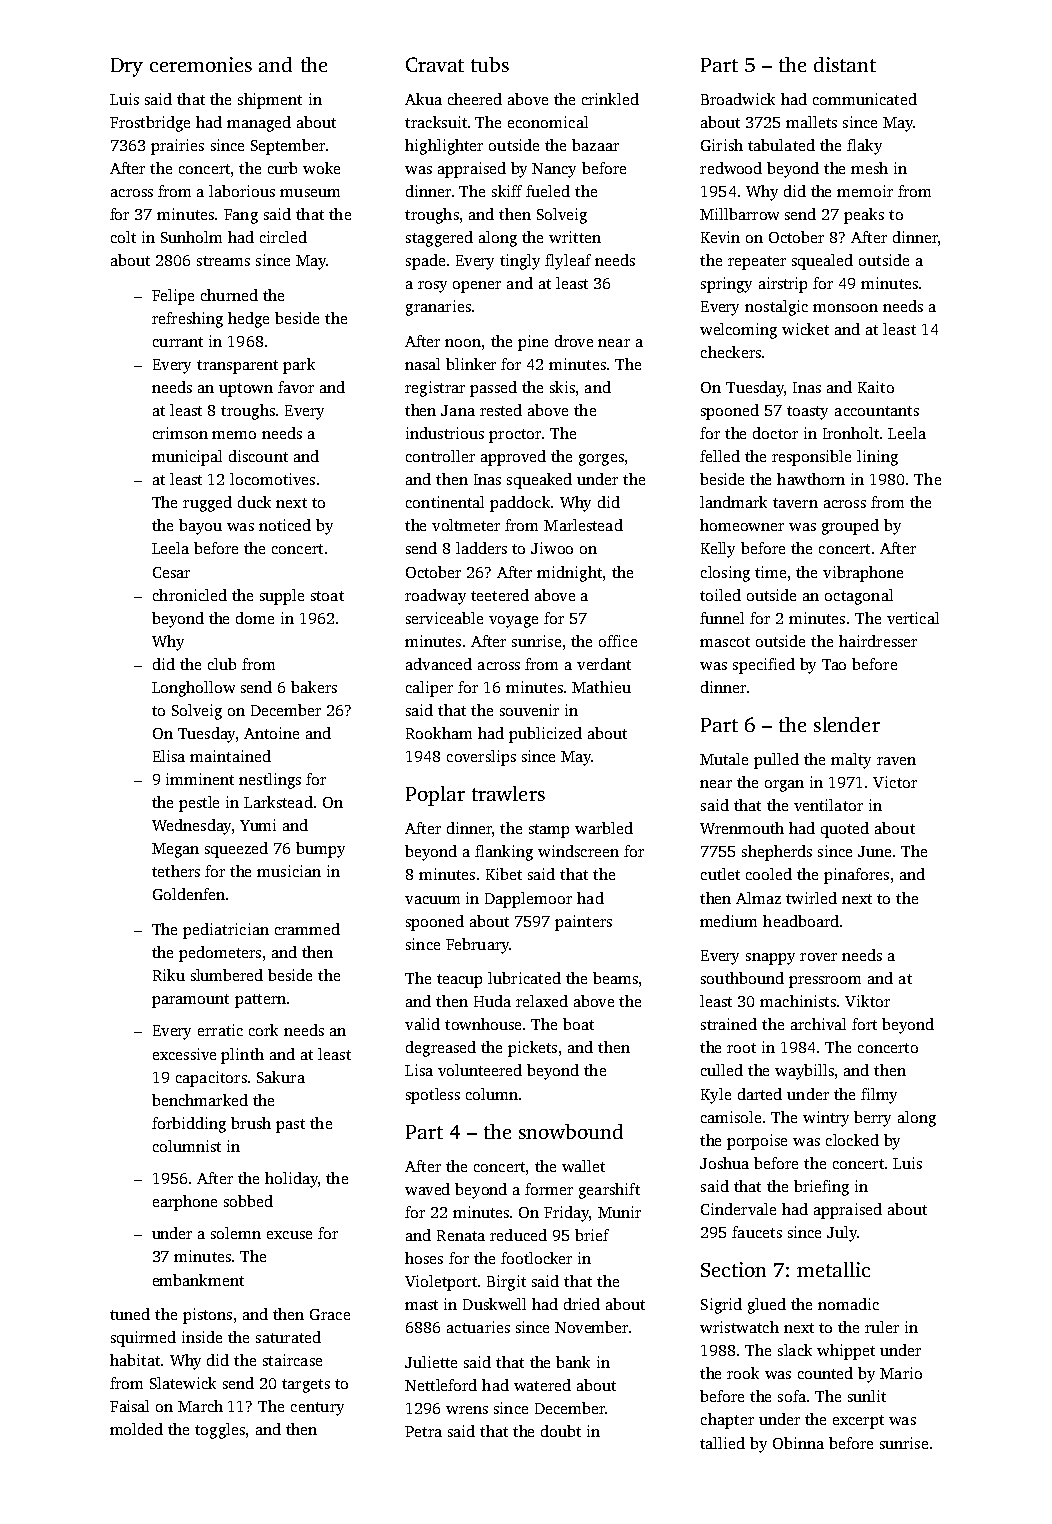 The width and height of the image is (1052, 1524). What do you see at coordinates (178, 342) in the image?
I see `currant` at bounding box center [178, 342].
